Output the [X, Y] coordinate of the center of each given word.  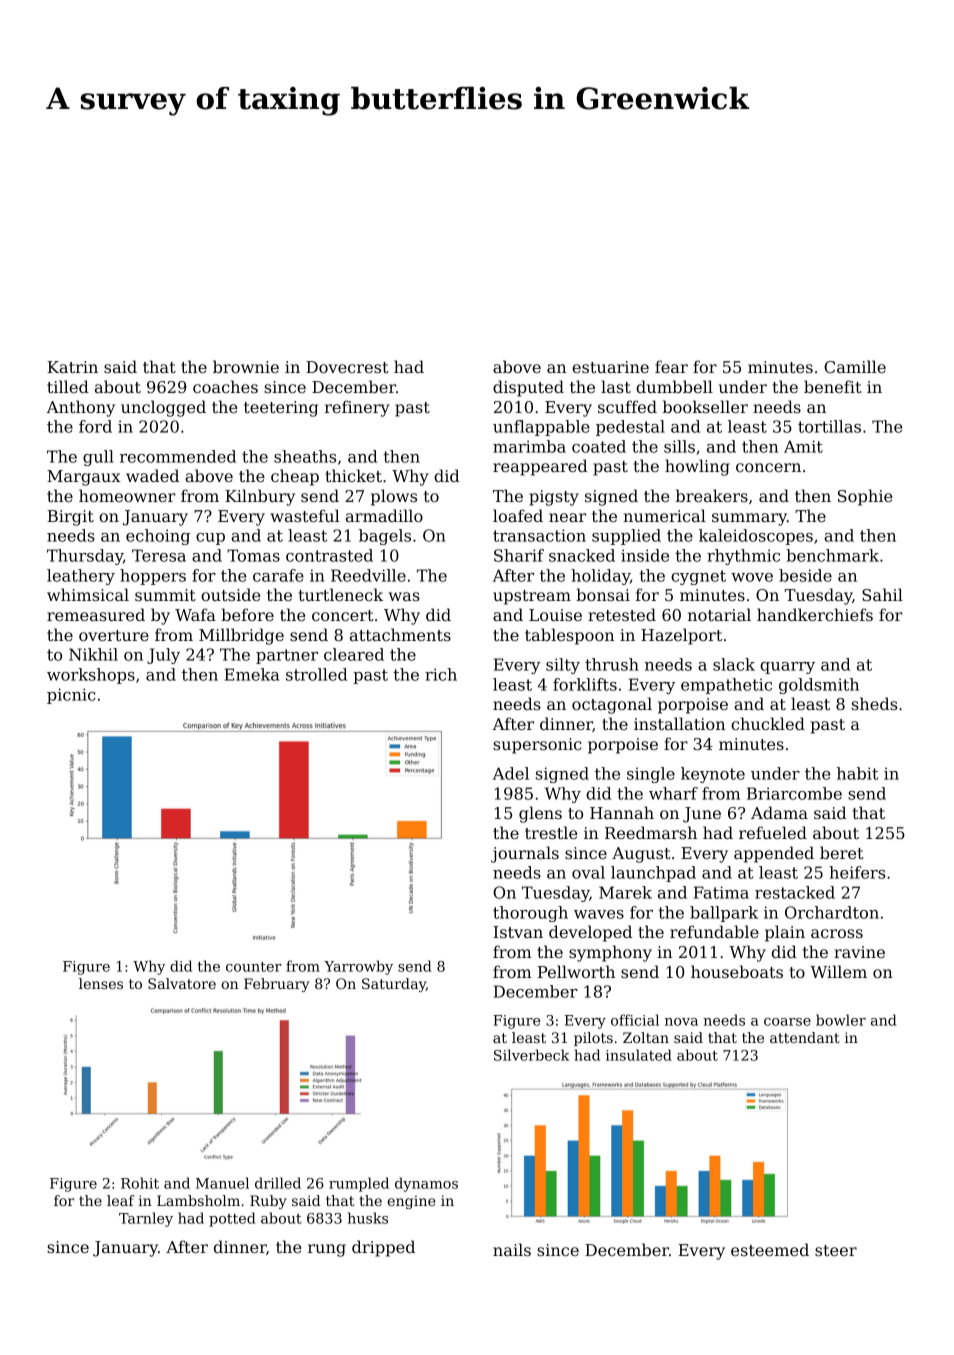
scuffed [627, 406]
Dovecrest [347, 367]
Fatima [721, 892]
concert [343, 615]
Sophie [865, 497]
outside [231, 594]
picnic [71, 696]
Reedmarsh [651, 832]
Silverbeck [531, 1055]
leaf [121, 1200]
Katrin [72, 367]
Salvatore [182, 983]
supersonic [537, 746]
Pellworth [576, 971]
